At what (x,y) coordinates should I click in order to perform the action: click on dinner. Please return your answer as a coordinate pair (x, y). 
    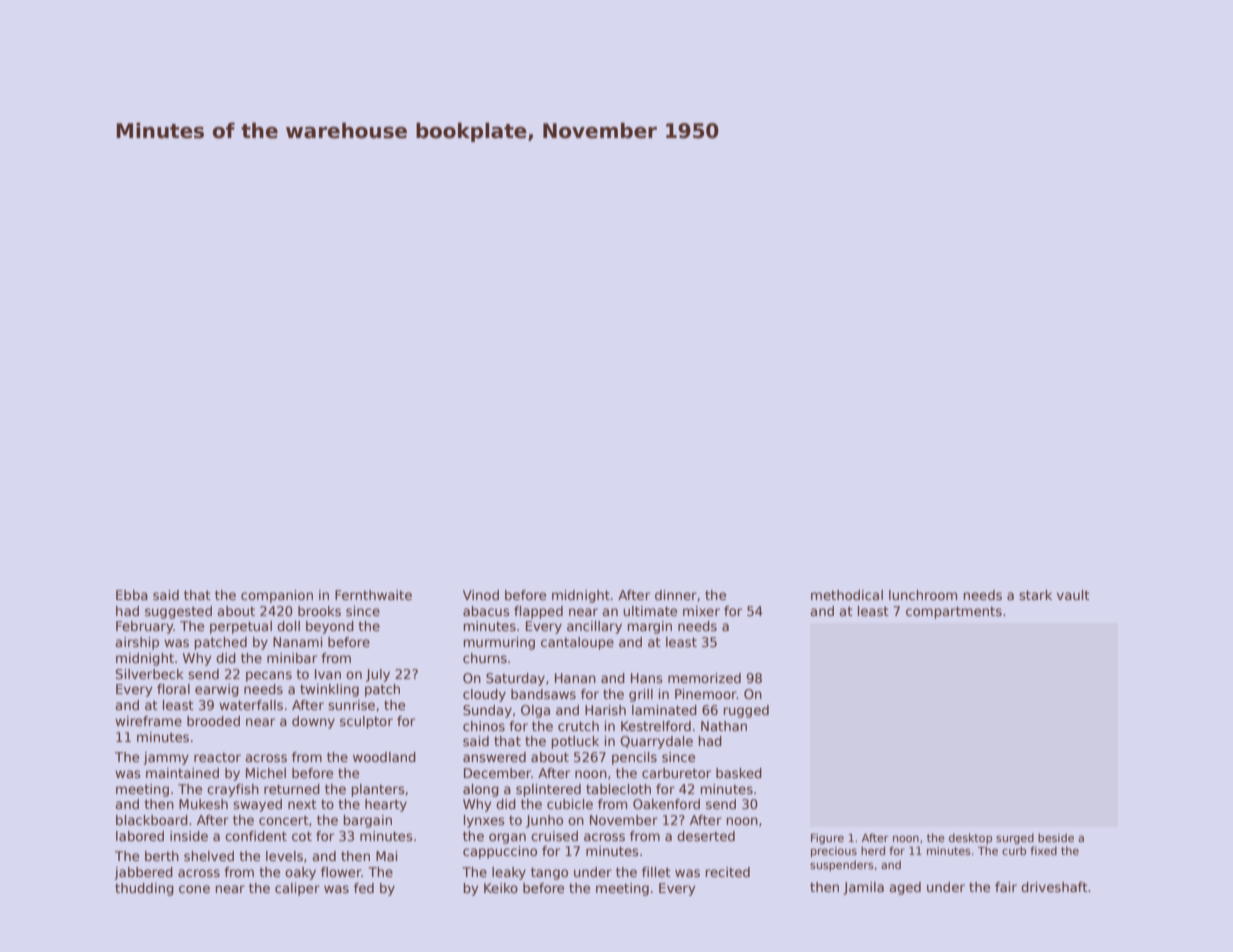
    Looking at the image, I should click on (676, 595).
